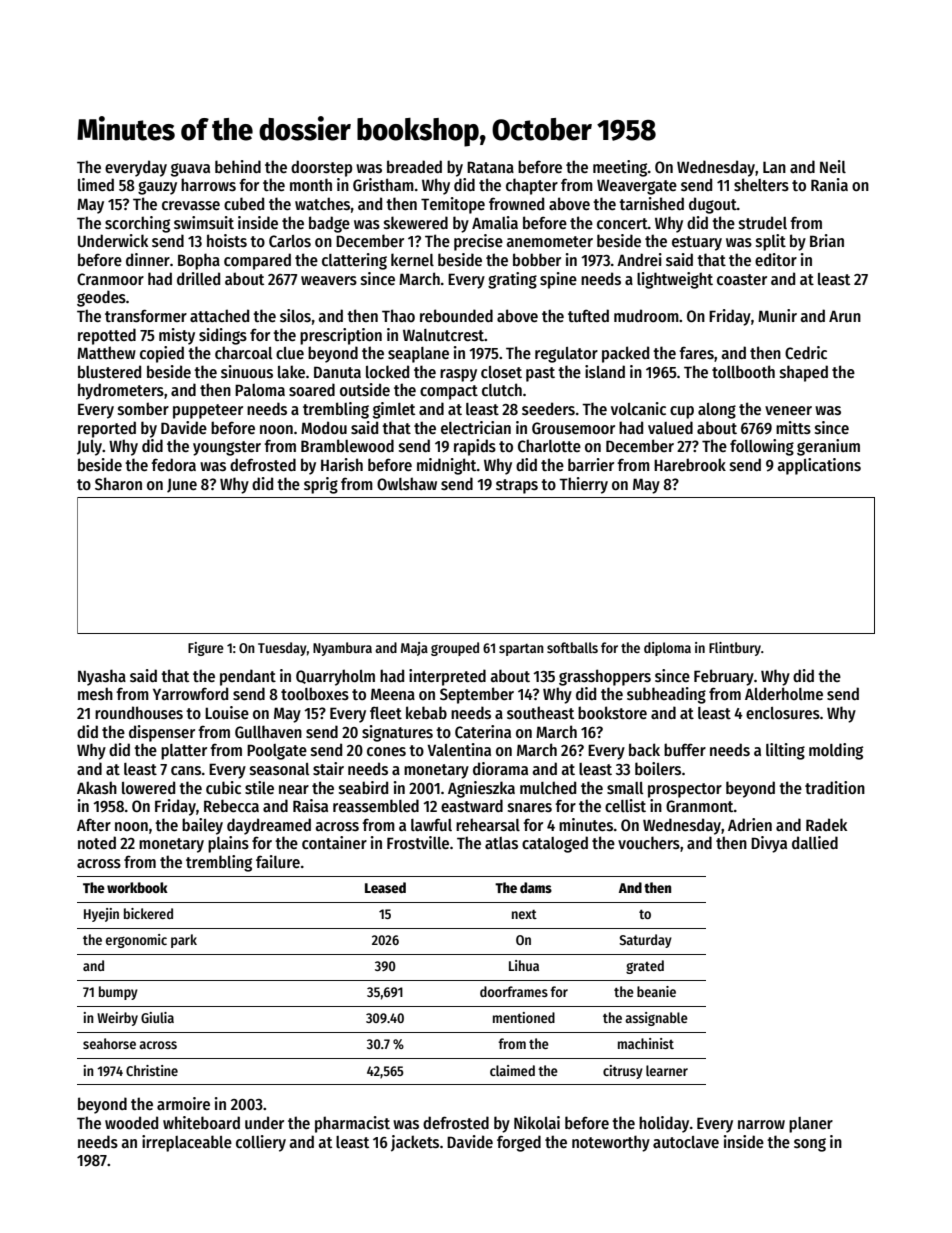 The height and width of the screenshot is (1233, 952). What do you see at coordinates (139, 713) in the screenshot?
I see `roundhouses` at bounding box center [139, 713].
